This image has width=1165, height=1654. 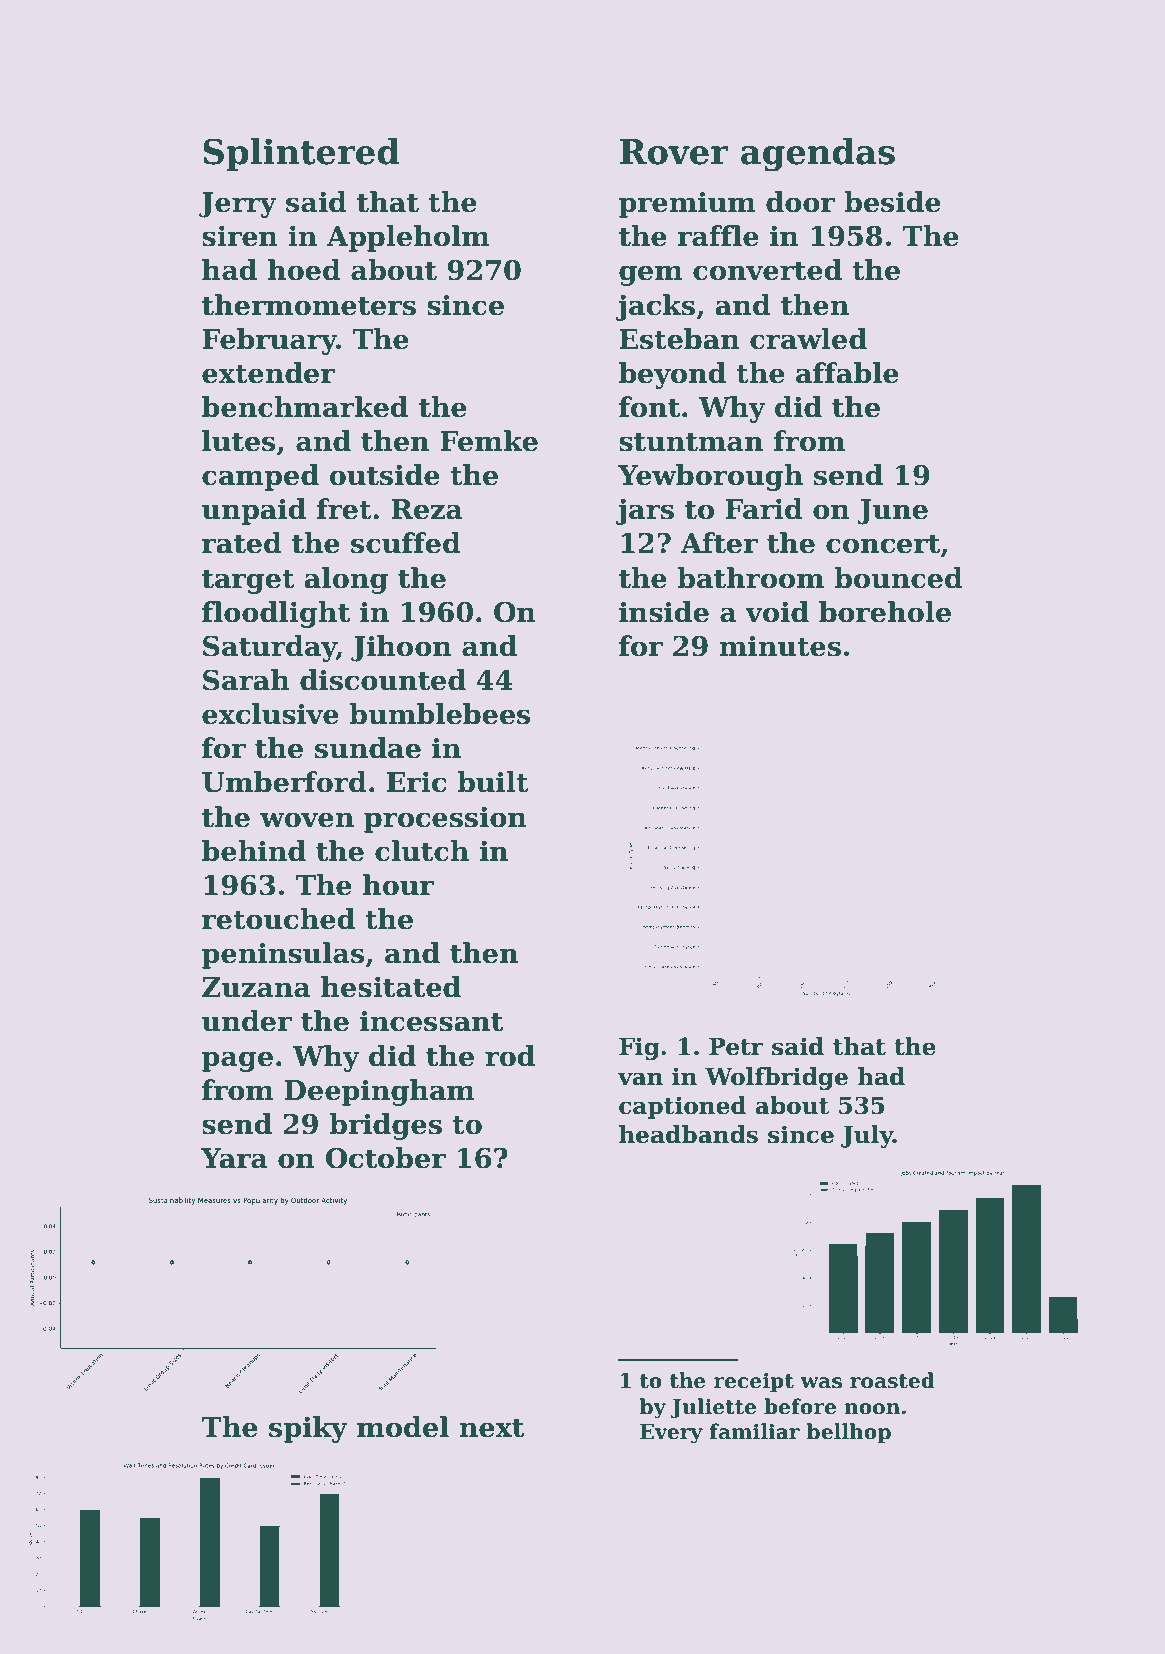 What do you see at coordinates (284, 782) in the image?
I see `Umberford` at bounding box center [284, 782].
